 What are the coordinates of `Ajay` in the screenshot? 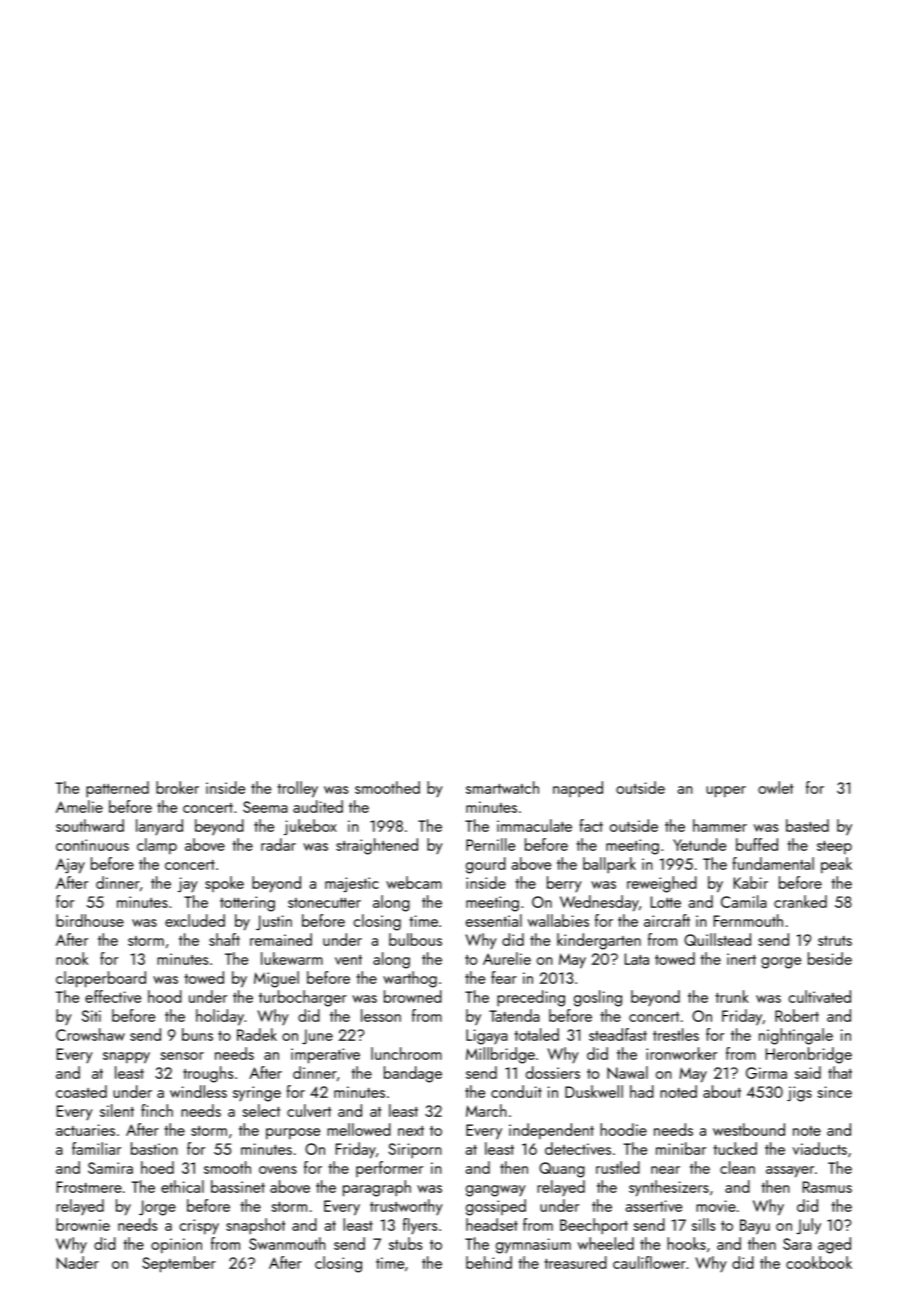 It's located at (70, 866).
